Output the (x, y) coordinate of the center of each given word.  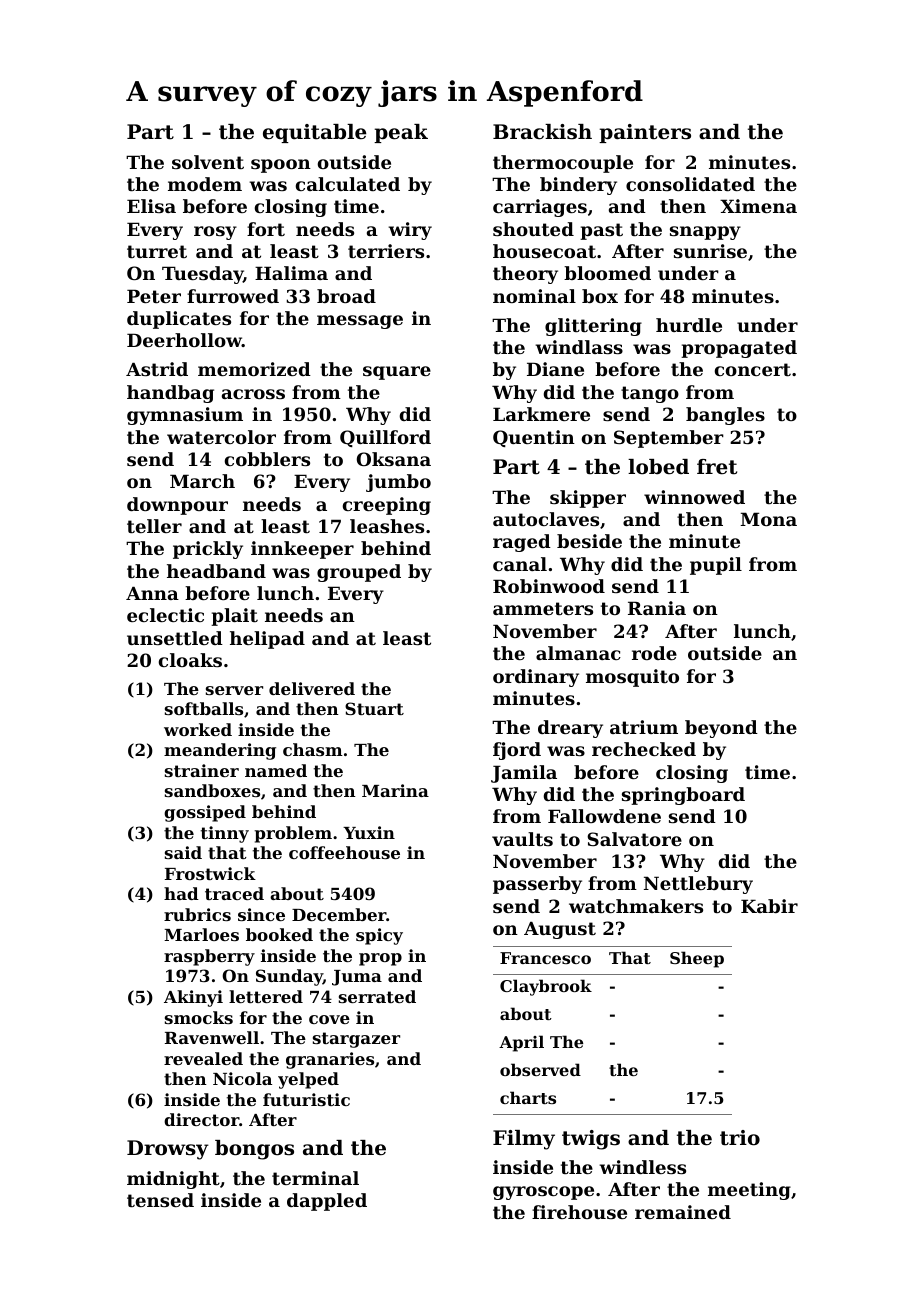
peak (401, 133)
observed (540, 1069)
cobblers (267, 459)
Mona (768, 519)
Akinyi (193, 998)
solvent (208, 162)
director (201, 1119)
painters (645, 133)
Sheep (697, 959)
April (521, 1043)
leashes (387, 526)
